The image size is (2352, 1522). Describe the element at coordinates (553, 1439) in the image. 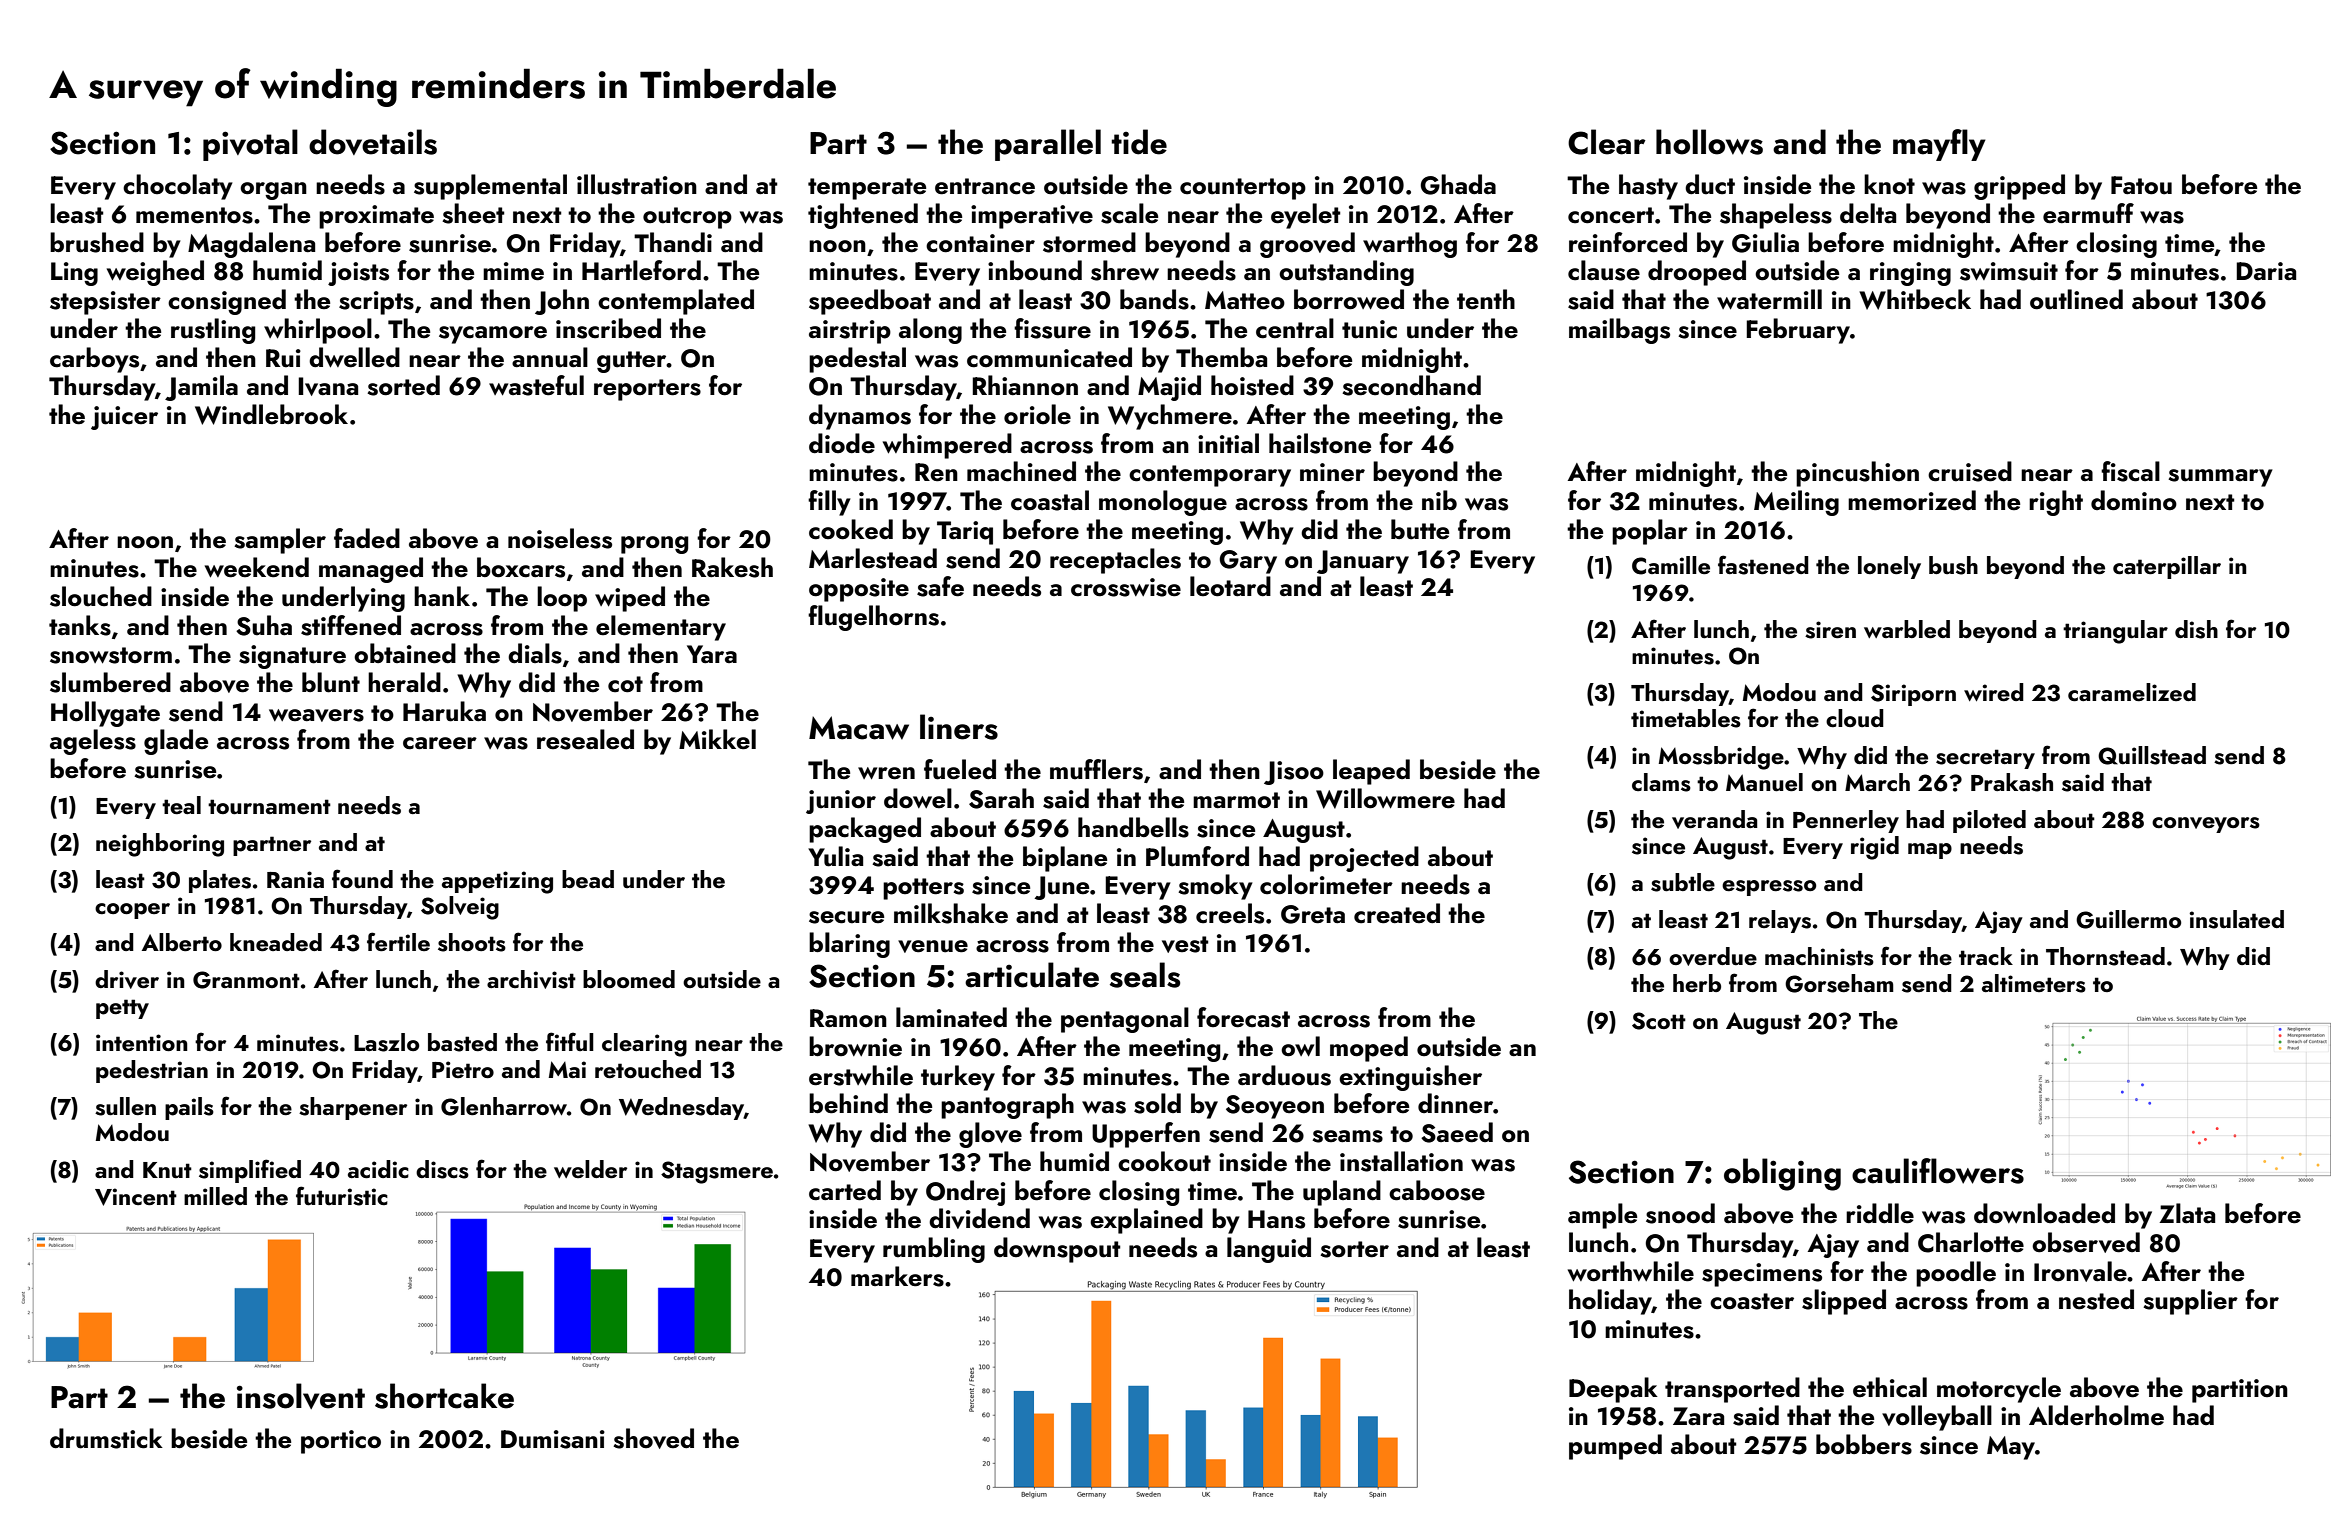

I see `Dumisani` at that location.
